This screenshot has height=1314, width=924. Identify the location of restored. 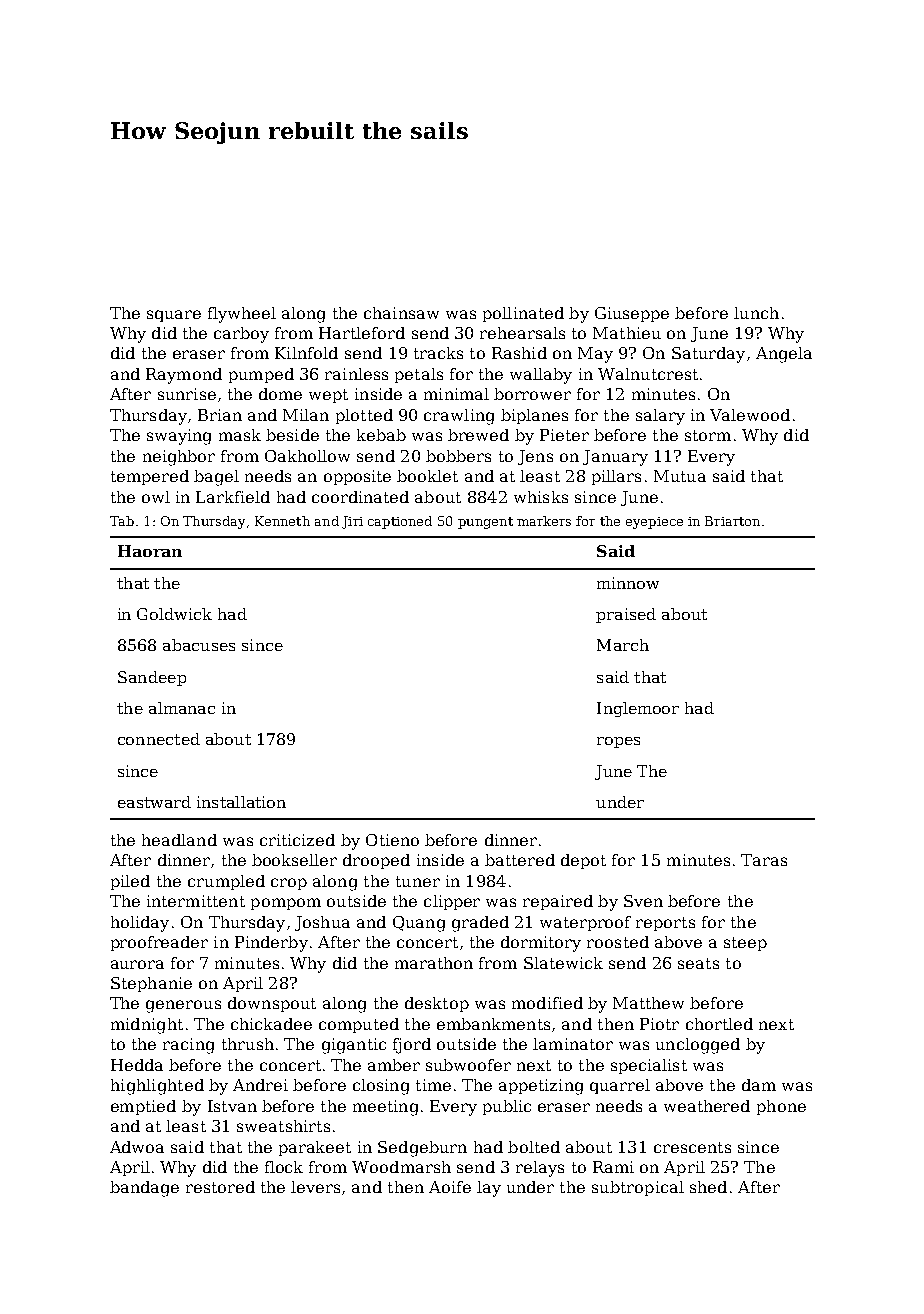
(220, 1187).
